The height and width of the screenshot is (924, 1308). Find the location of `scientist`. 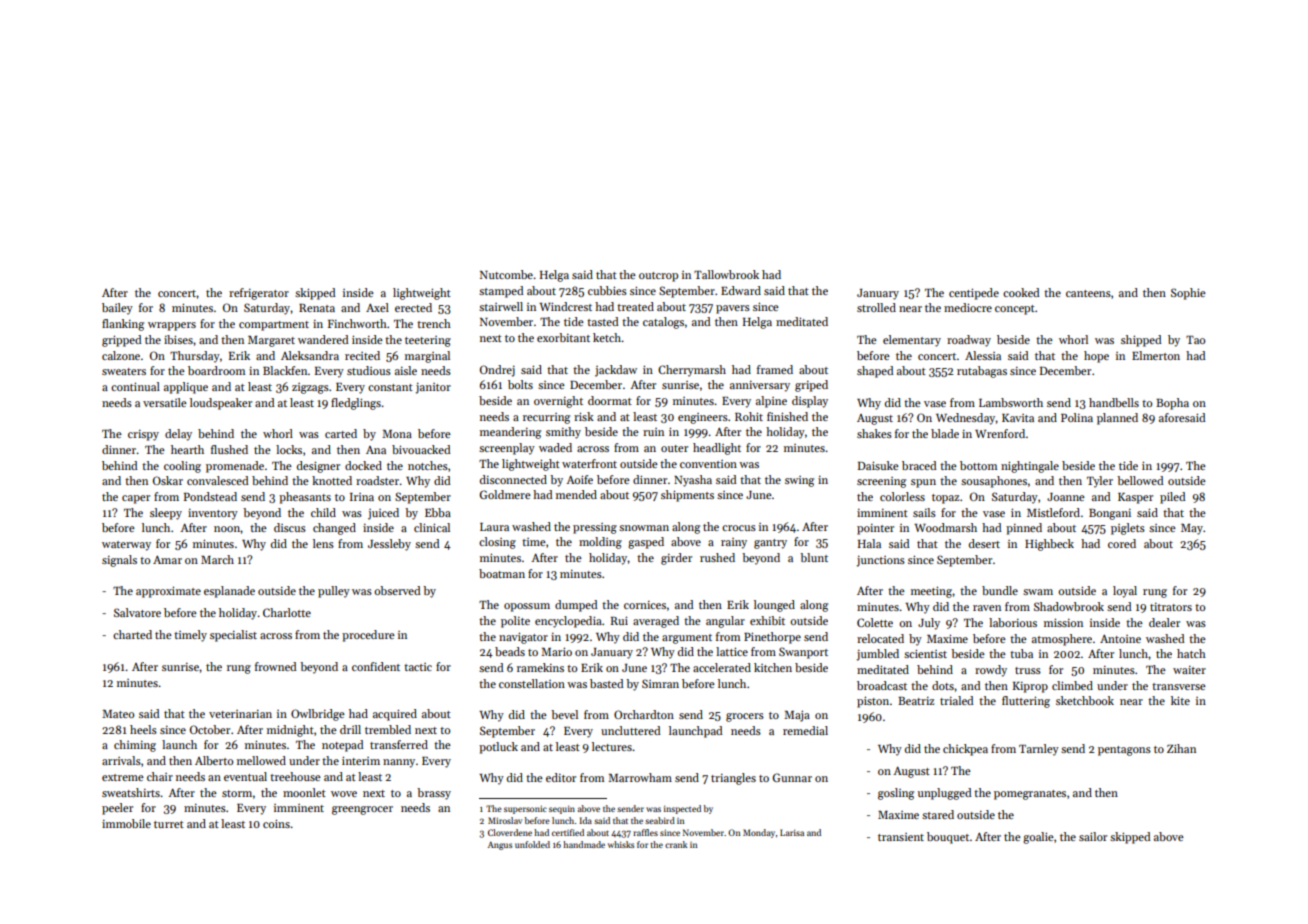

scientist is located at coordinates (925, 653).
